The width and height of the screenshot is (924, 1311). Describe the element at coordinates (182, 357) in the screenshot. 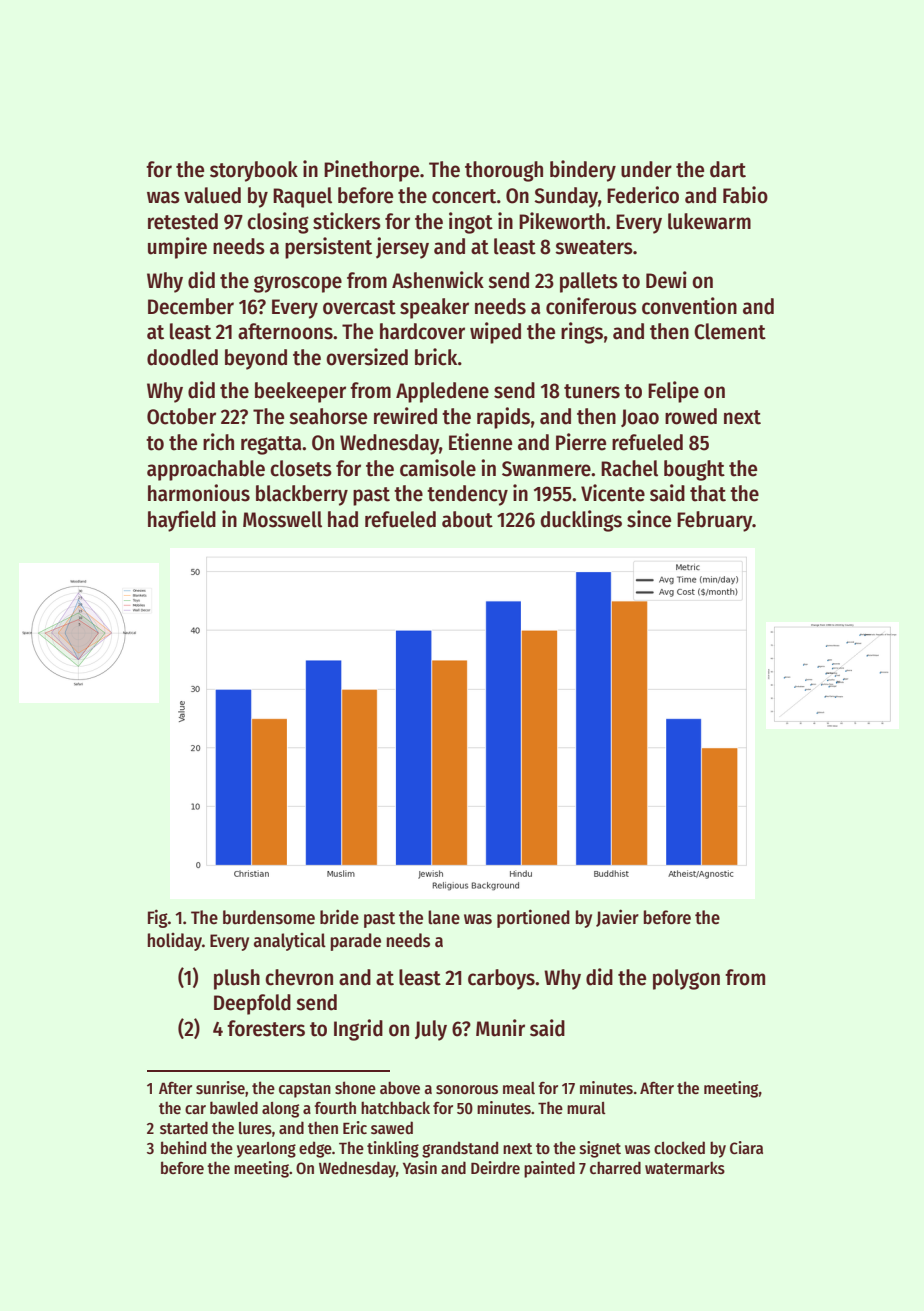

I see `doodled` at that location.
